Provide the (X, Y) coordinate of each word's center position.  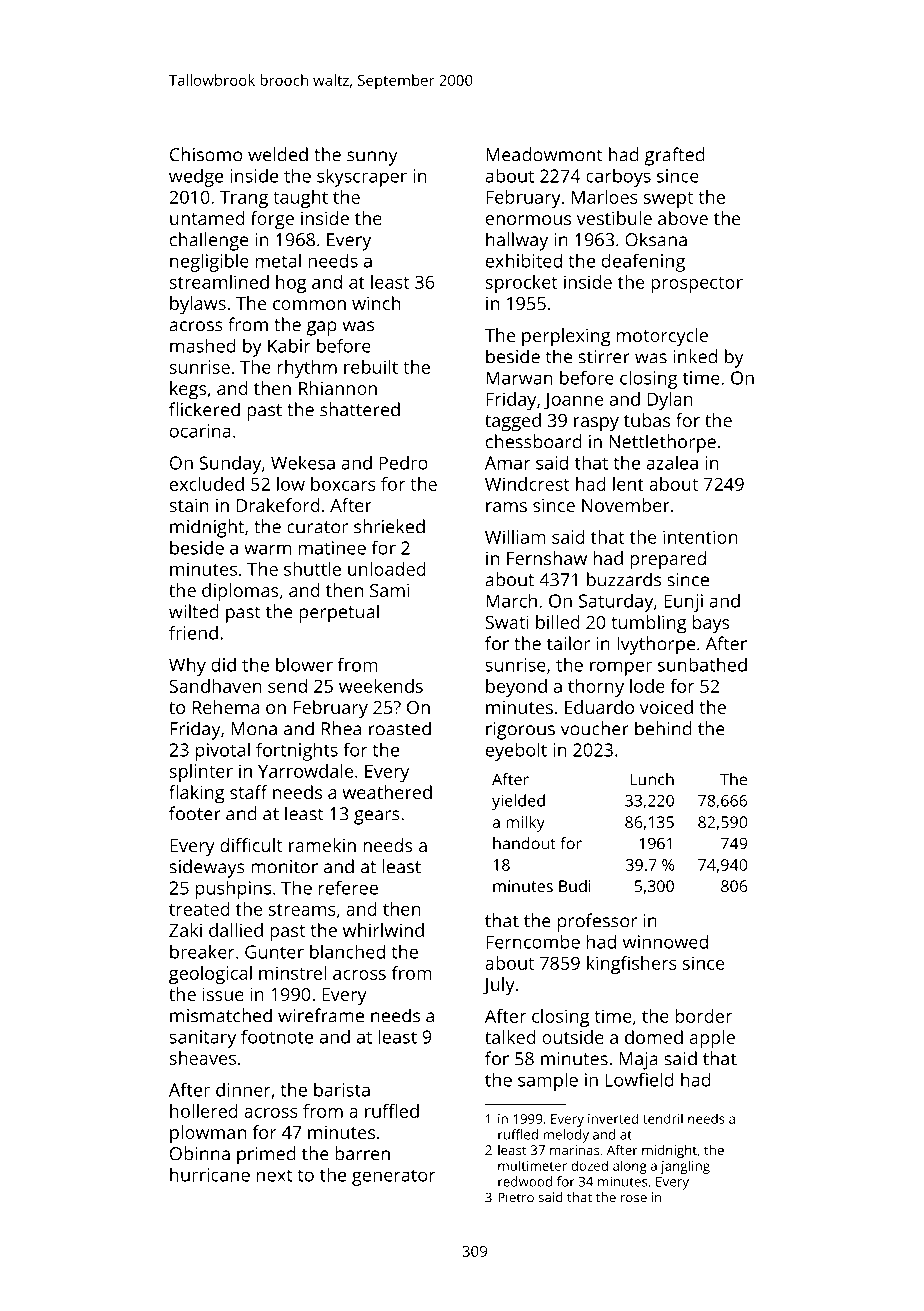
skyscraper (362, 177)
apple (712, 1039)
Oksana (656, 239)
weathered (387, 792)
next (274, 1175)
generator (394, 1177)
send (287, 686)
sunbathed (702, 664)
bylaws (198, 305)
